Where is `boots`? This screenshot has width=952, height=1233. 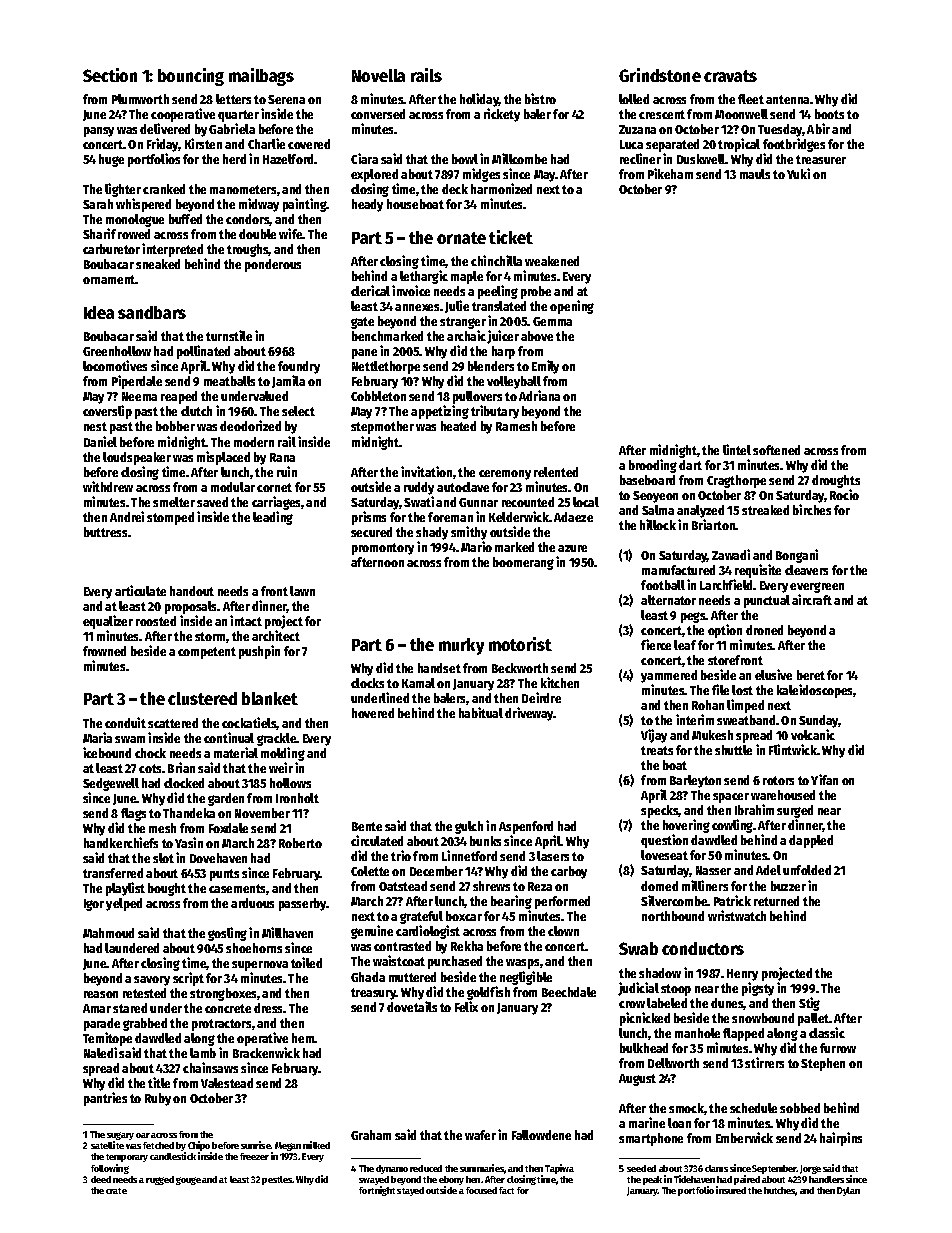
boots is located at coordinates (829, 114).
